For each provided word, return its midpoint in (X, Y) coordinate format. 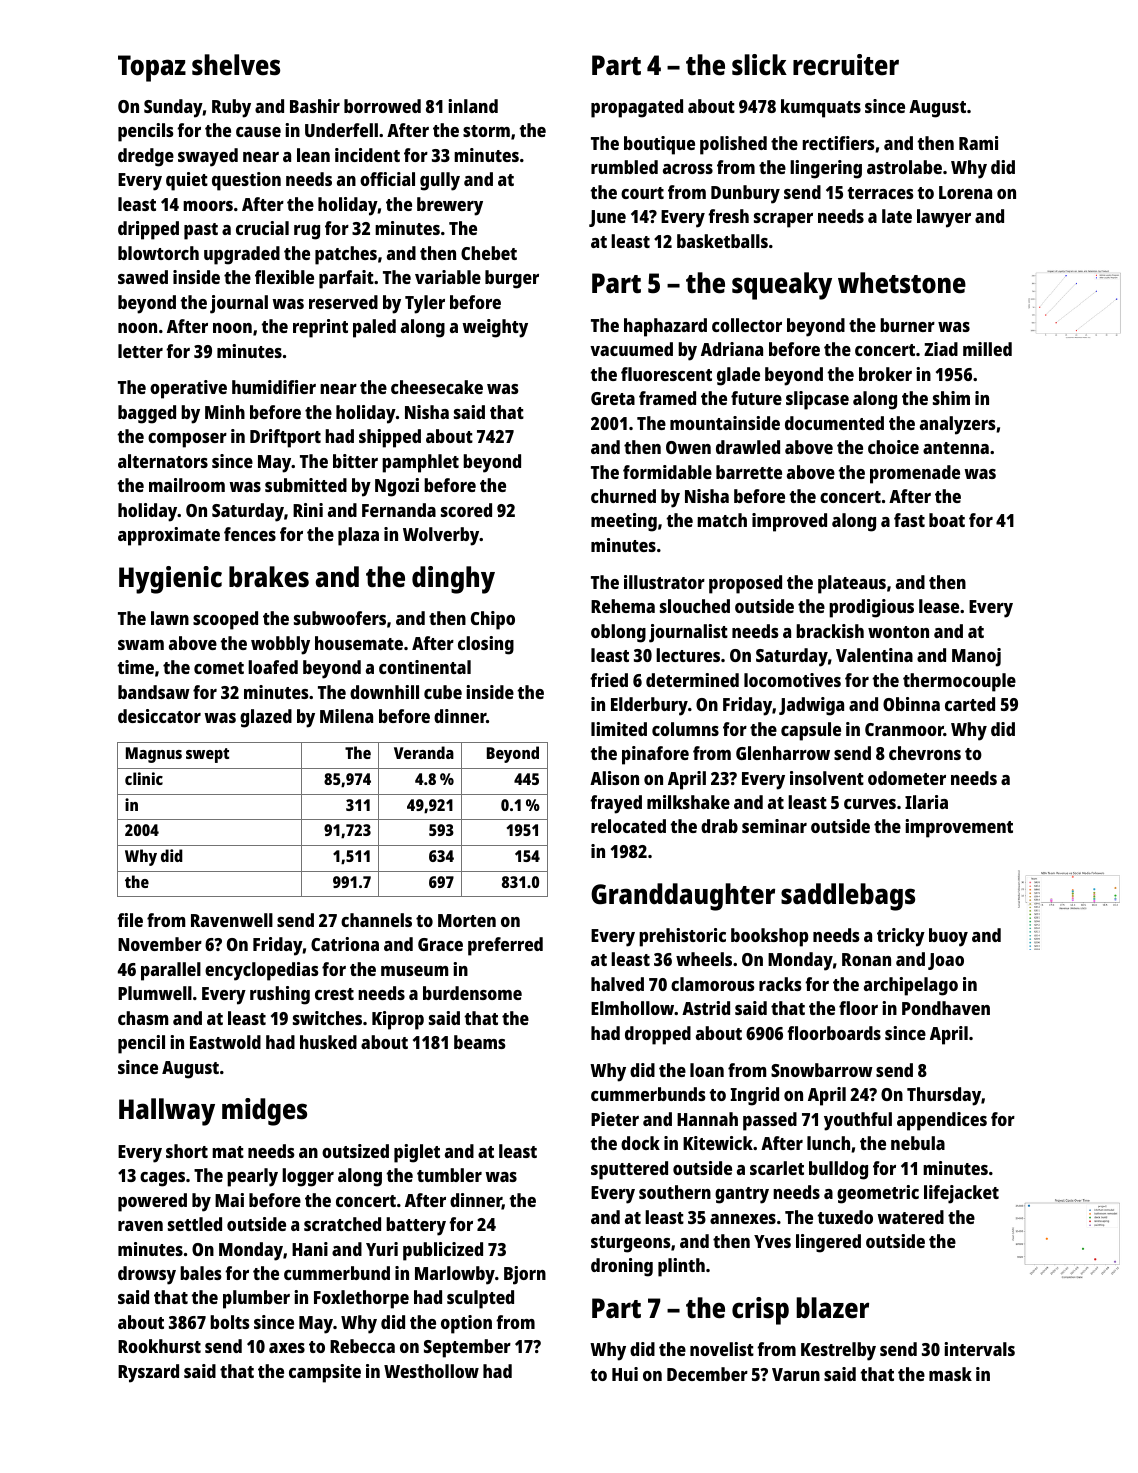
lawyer (944, 218)
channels (376, 920)
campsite (325, 1373)
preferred (505, 946)
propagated (637, 108)
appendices (942, 1121)
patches (346, 255)
